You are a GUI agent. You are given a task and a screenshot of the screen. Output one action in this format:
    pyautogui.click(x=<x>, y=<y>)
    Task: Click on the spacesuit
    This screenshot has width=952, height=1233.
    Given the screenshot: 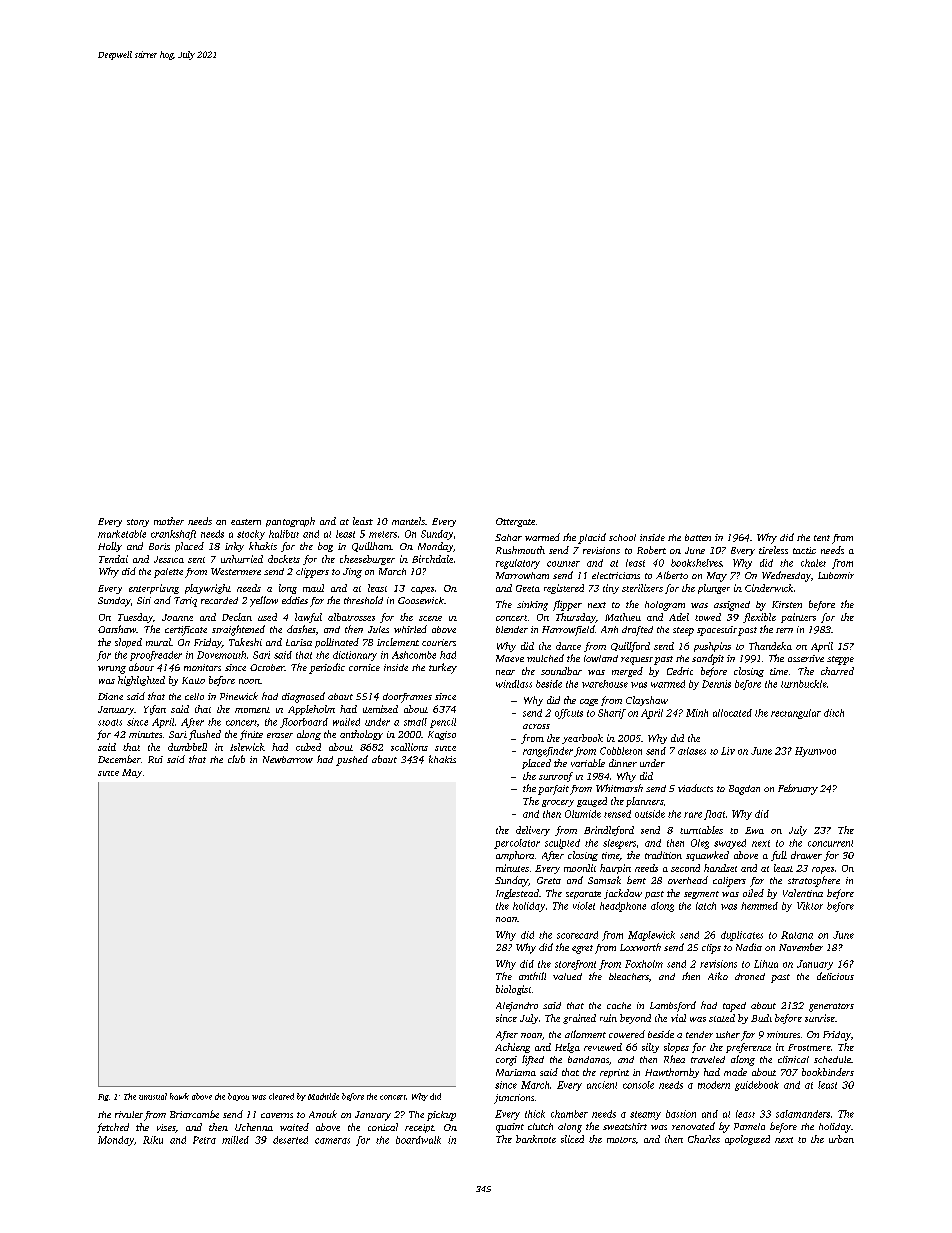 What is the action you would take?
    pyautogui.click(x=717, y=631)
